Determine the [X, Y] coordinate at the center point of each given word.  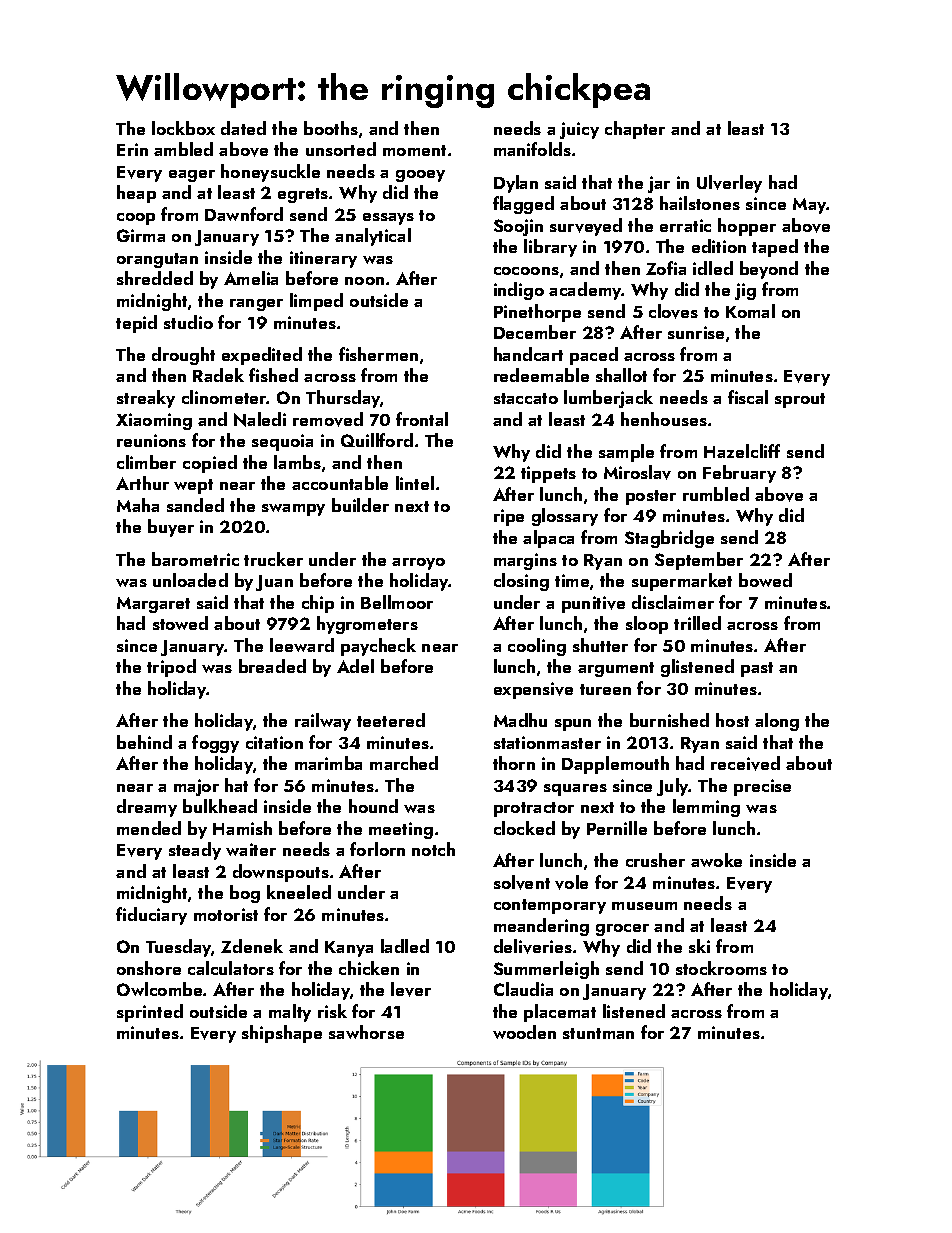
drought [183, 356]
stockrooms [721, 968]
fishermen [378, 354]
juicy [579, 130]
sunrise [696, 332]
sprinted [150, 1013]
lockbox [183, 128]
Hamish [242, 828]
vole [571, 882]
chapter [635, 130]
